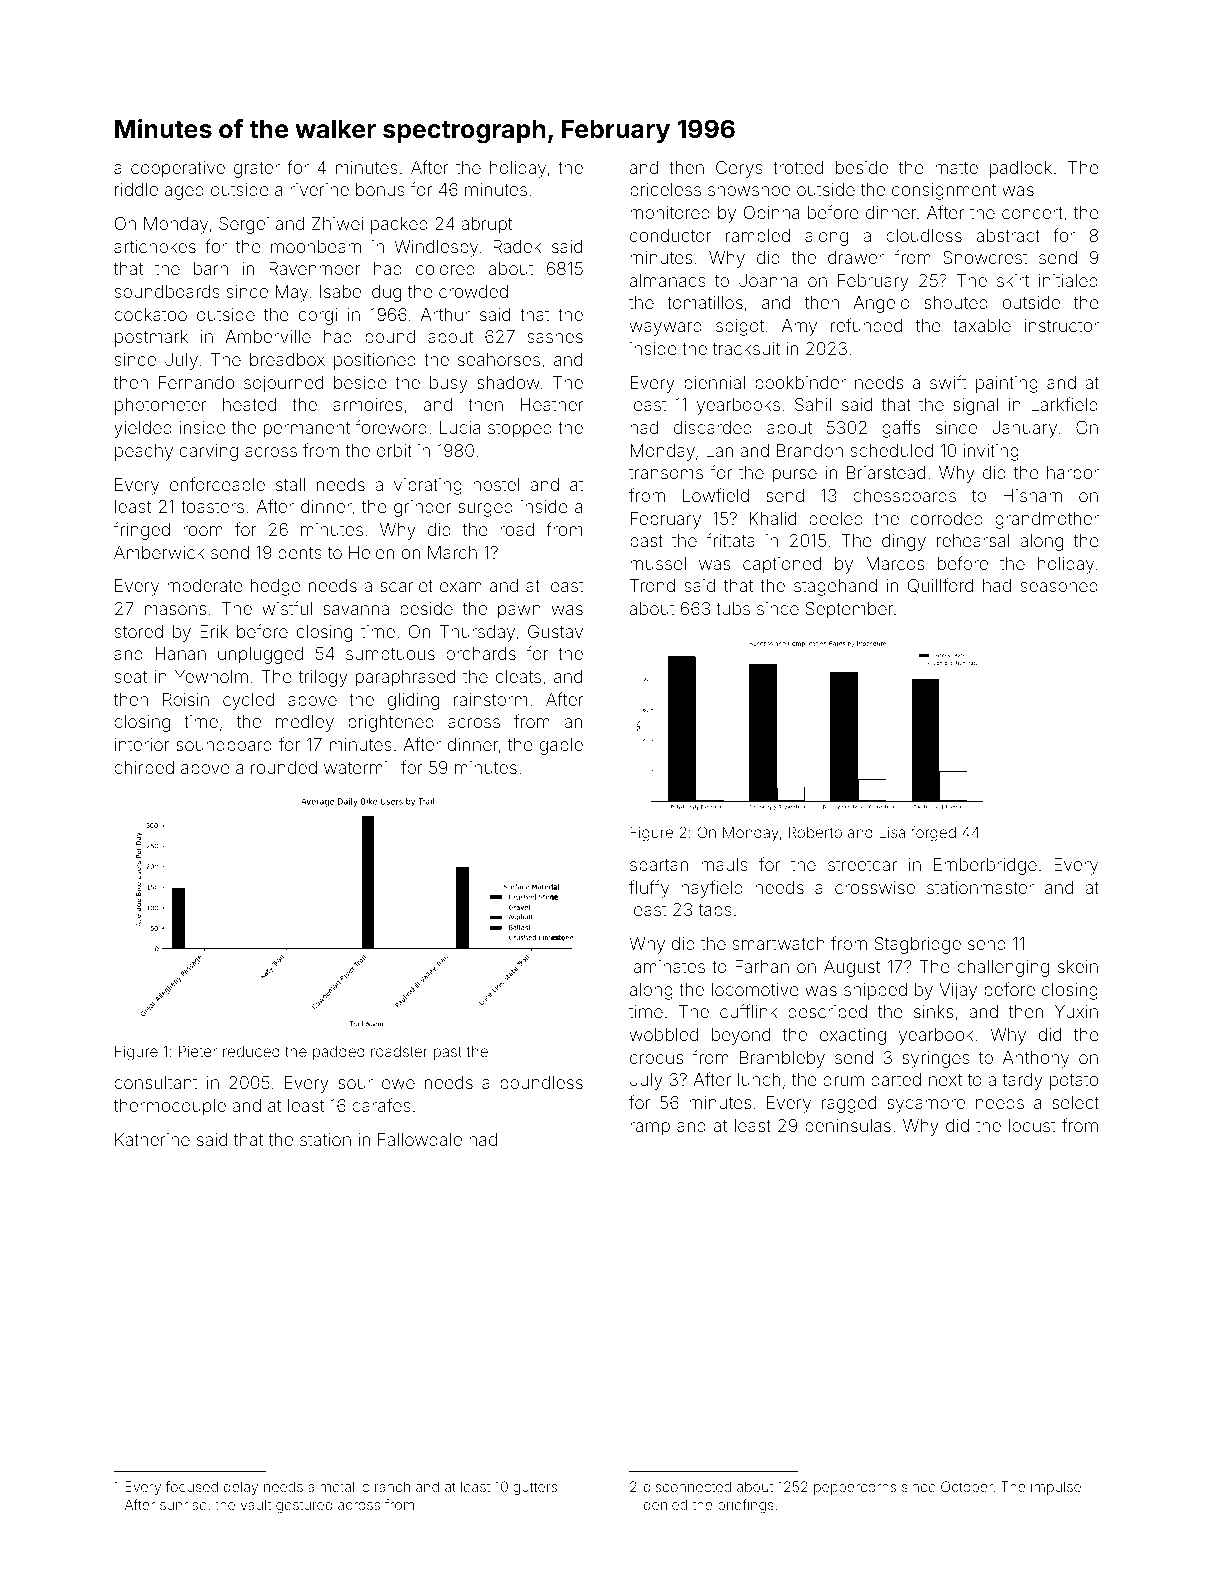 The image size is (1213, 1569). I want to click on seasoned, so click(1059, 585).
